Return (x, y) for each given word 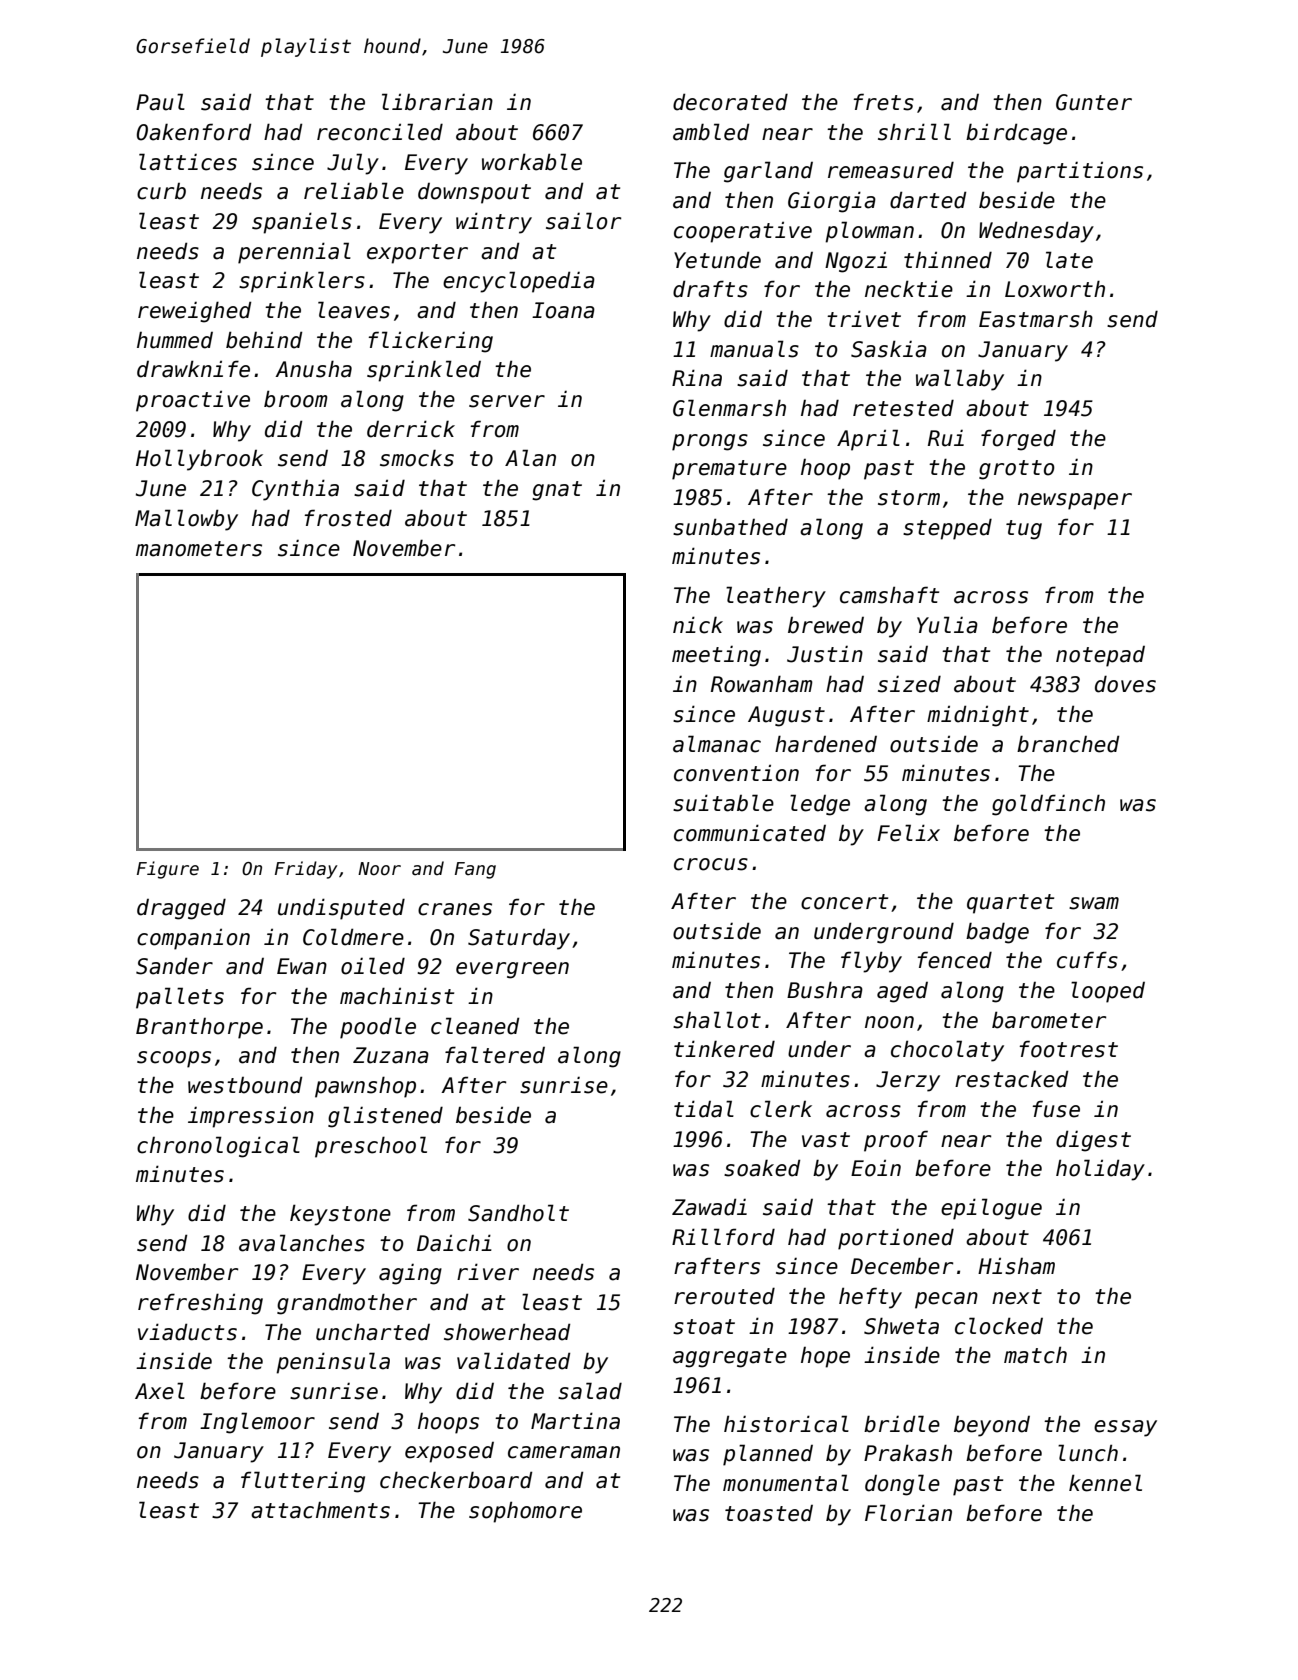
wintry (494, 223)
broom (296, 399)
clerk (781, 1109)
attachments (320, 1510)
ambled (711, 132)
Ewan (302, 966)
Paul (160, 102)
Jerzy (908, 1081)
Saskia (889, 349)
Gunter (1094, 102)
